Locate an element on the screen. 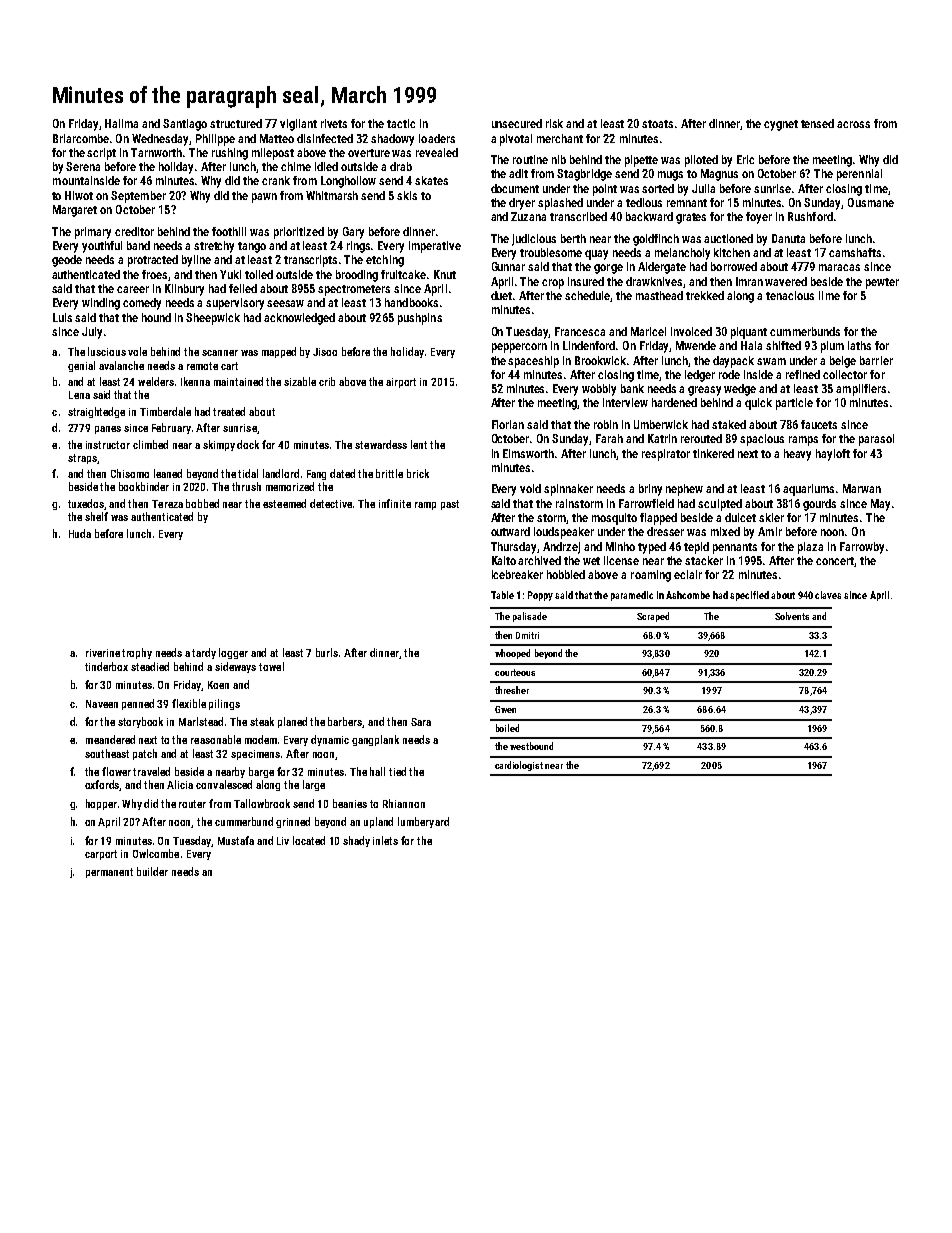 The height and width of the screenshot is (1233, 952). Briarcombe is located at coordinates (81, 138).
